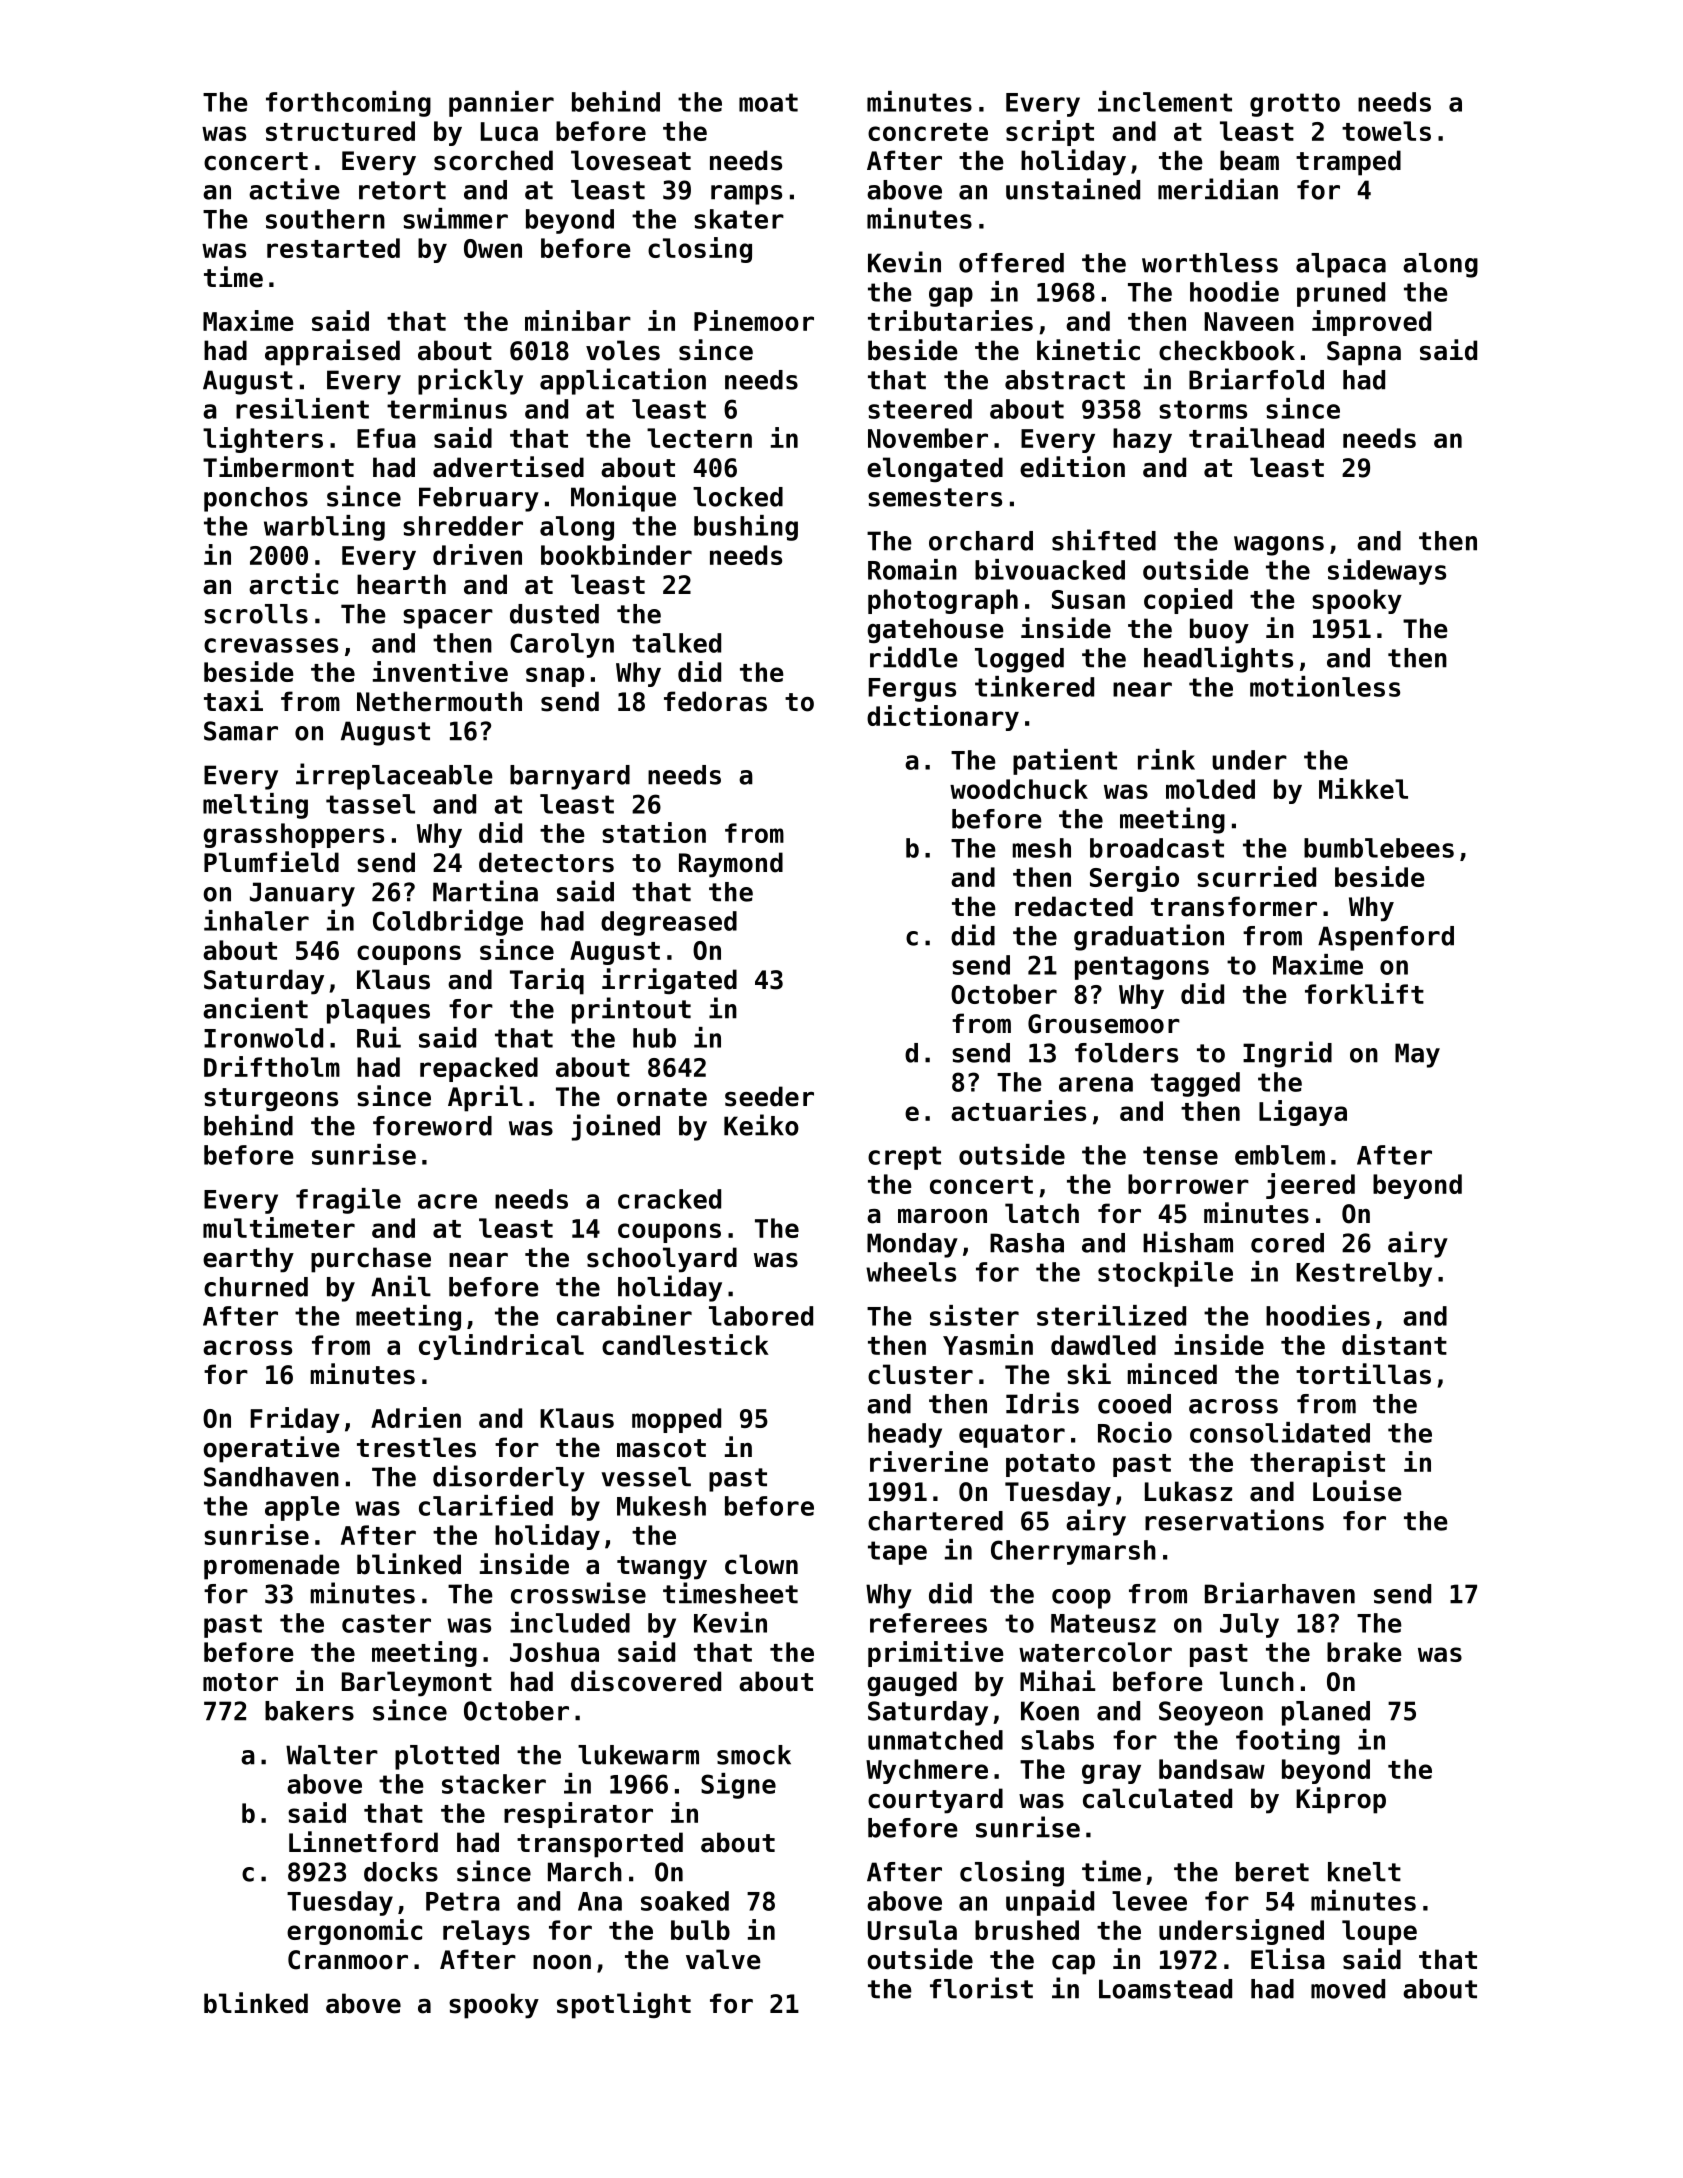 The image size is (1683, 2178). I want to click on talked, so click(676, 643).
